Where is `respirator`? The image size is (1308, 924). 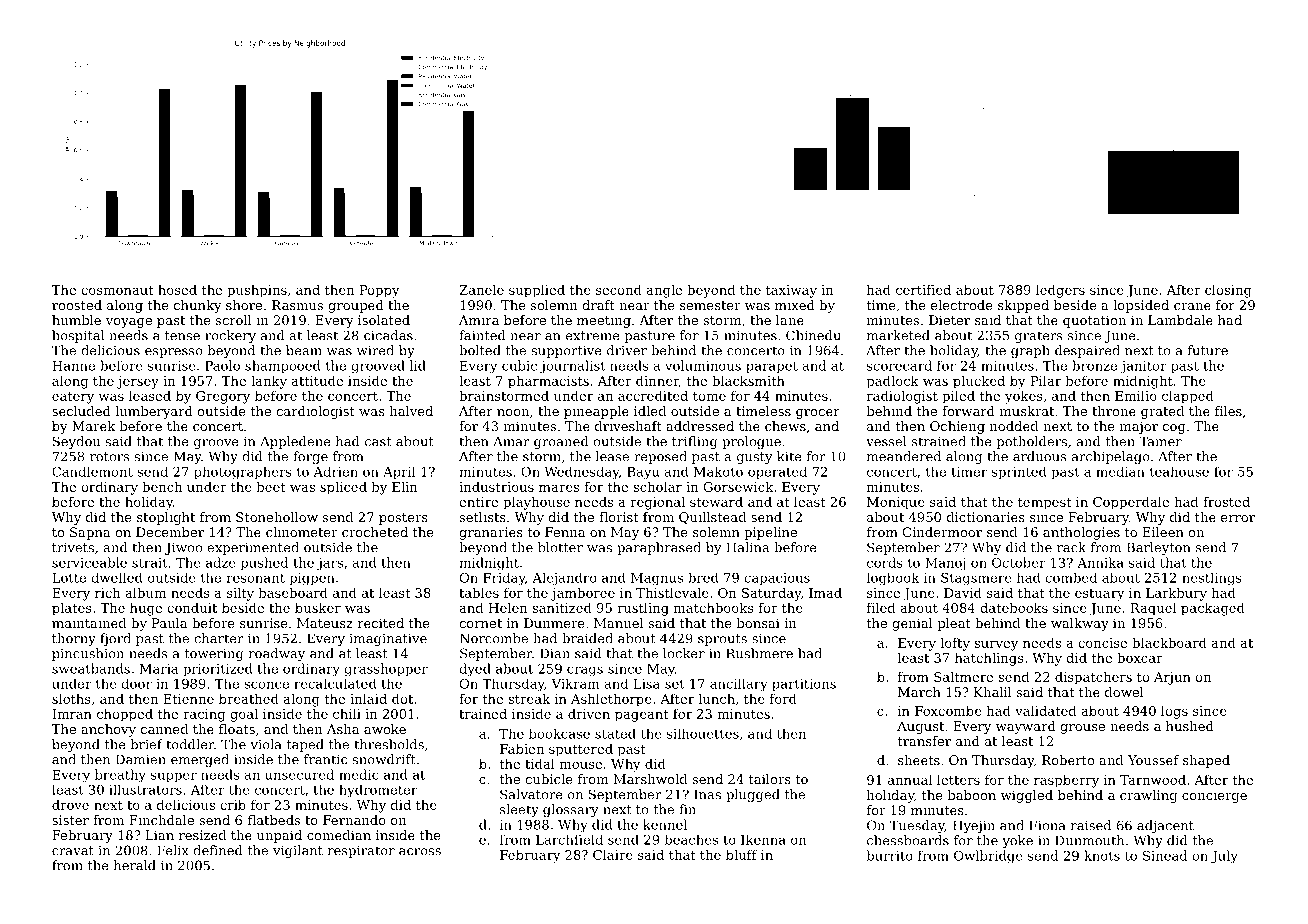 respirator is located at coordinates (361, 851).
